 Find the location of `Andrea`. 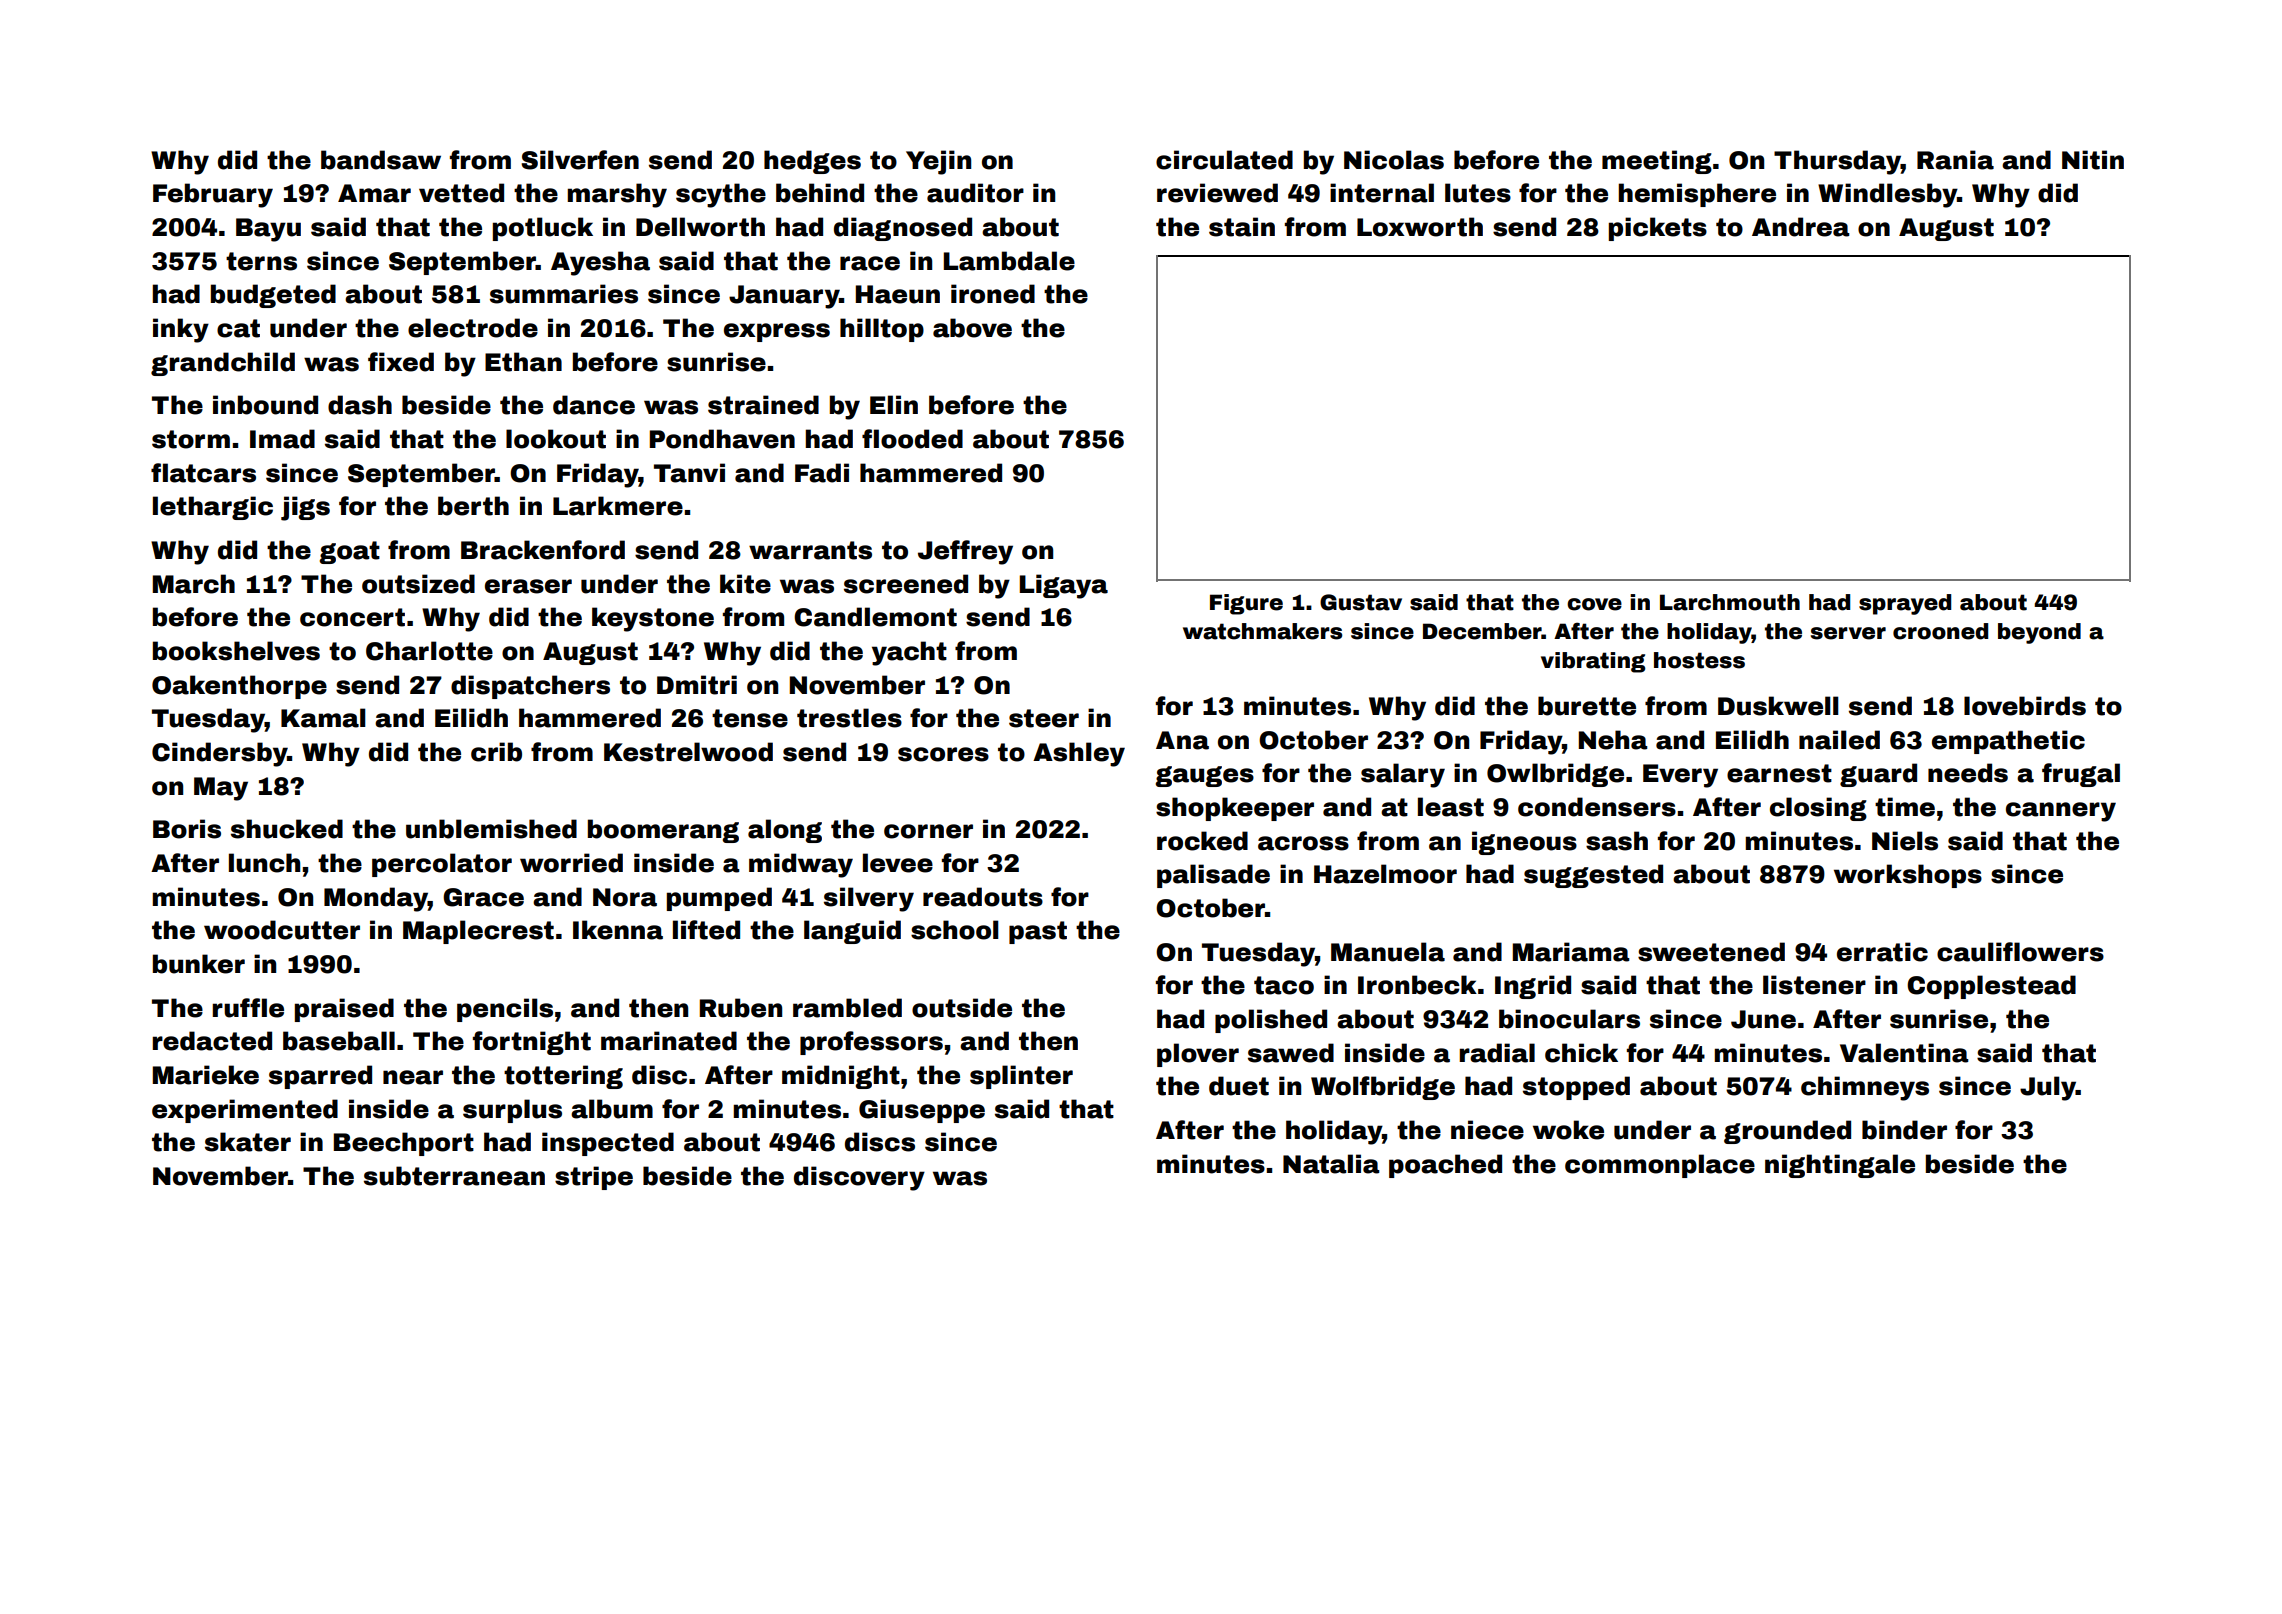

Andrea is located at coordinates (1801, 227).
